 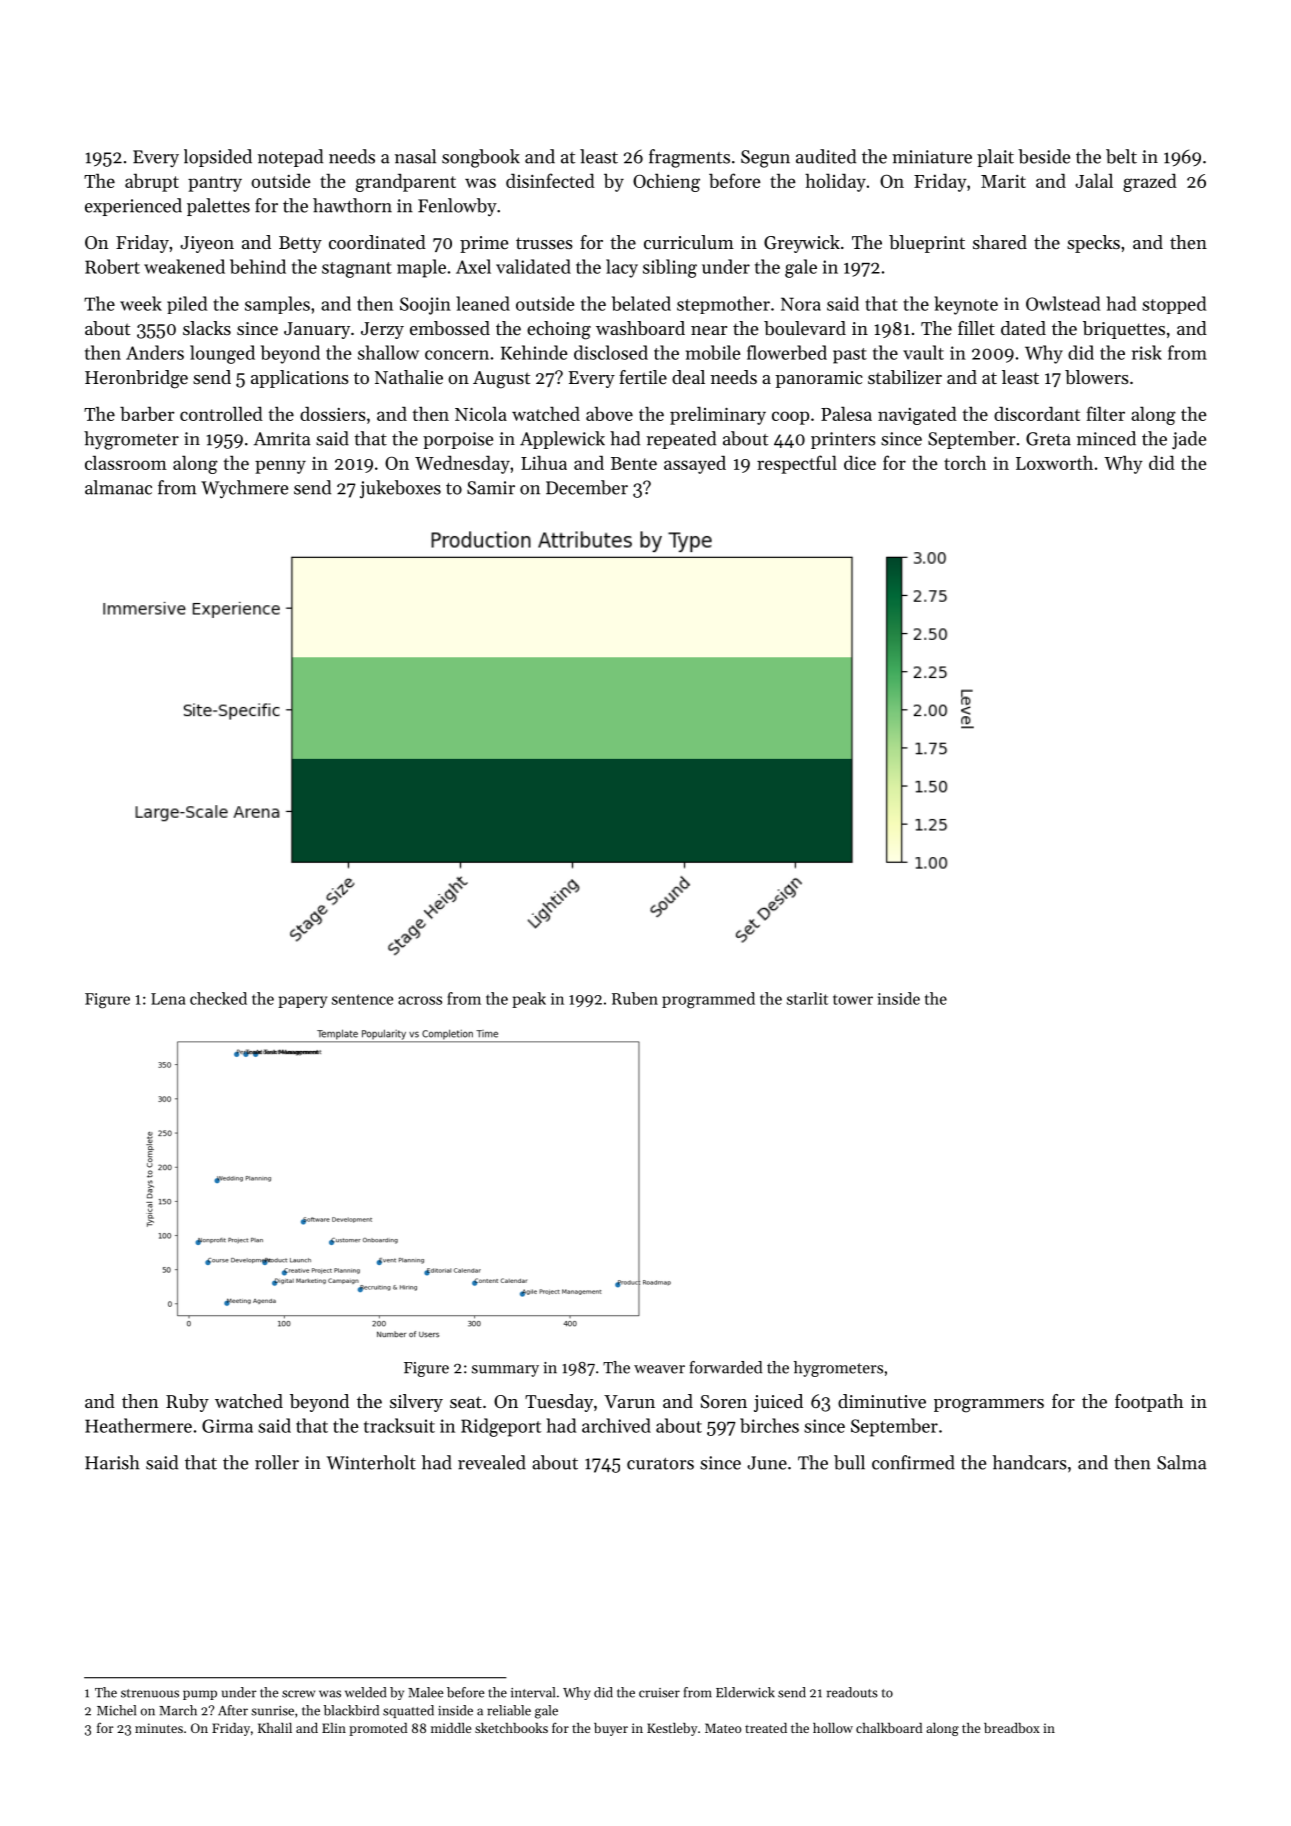 I want to click on peak, so click(x=529, y=1000).
